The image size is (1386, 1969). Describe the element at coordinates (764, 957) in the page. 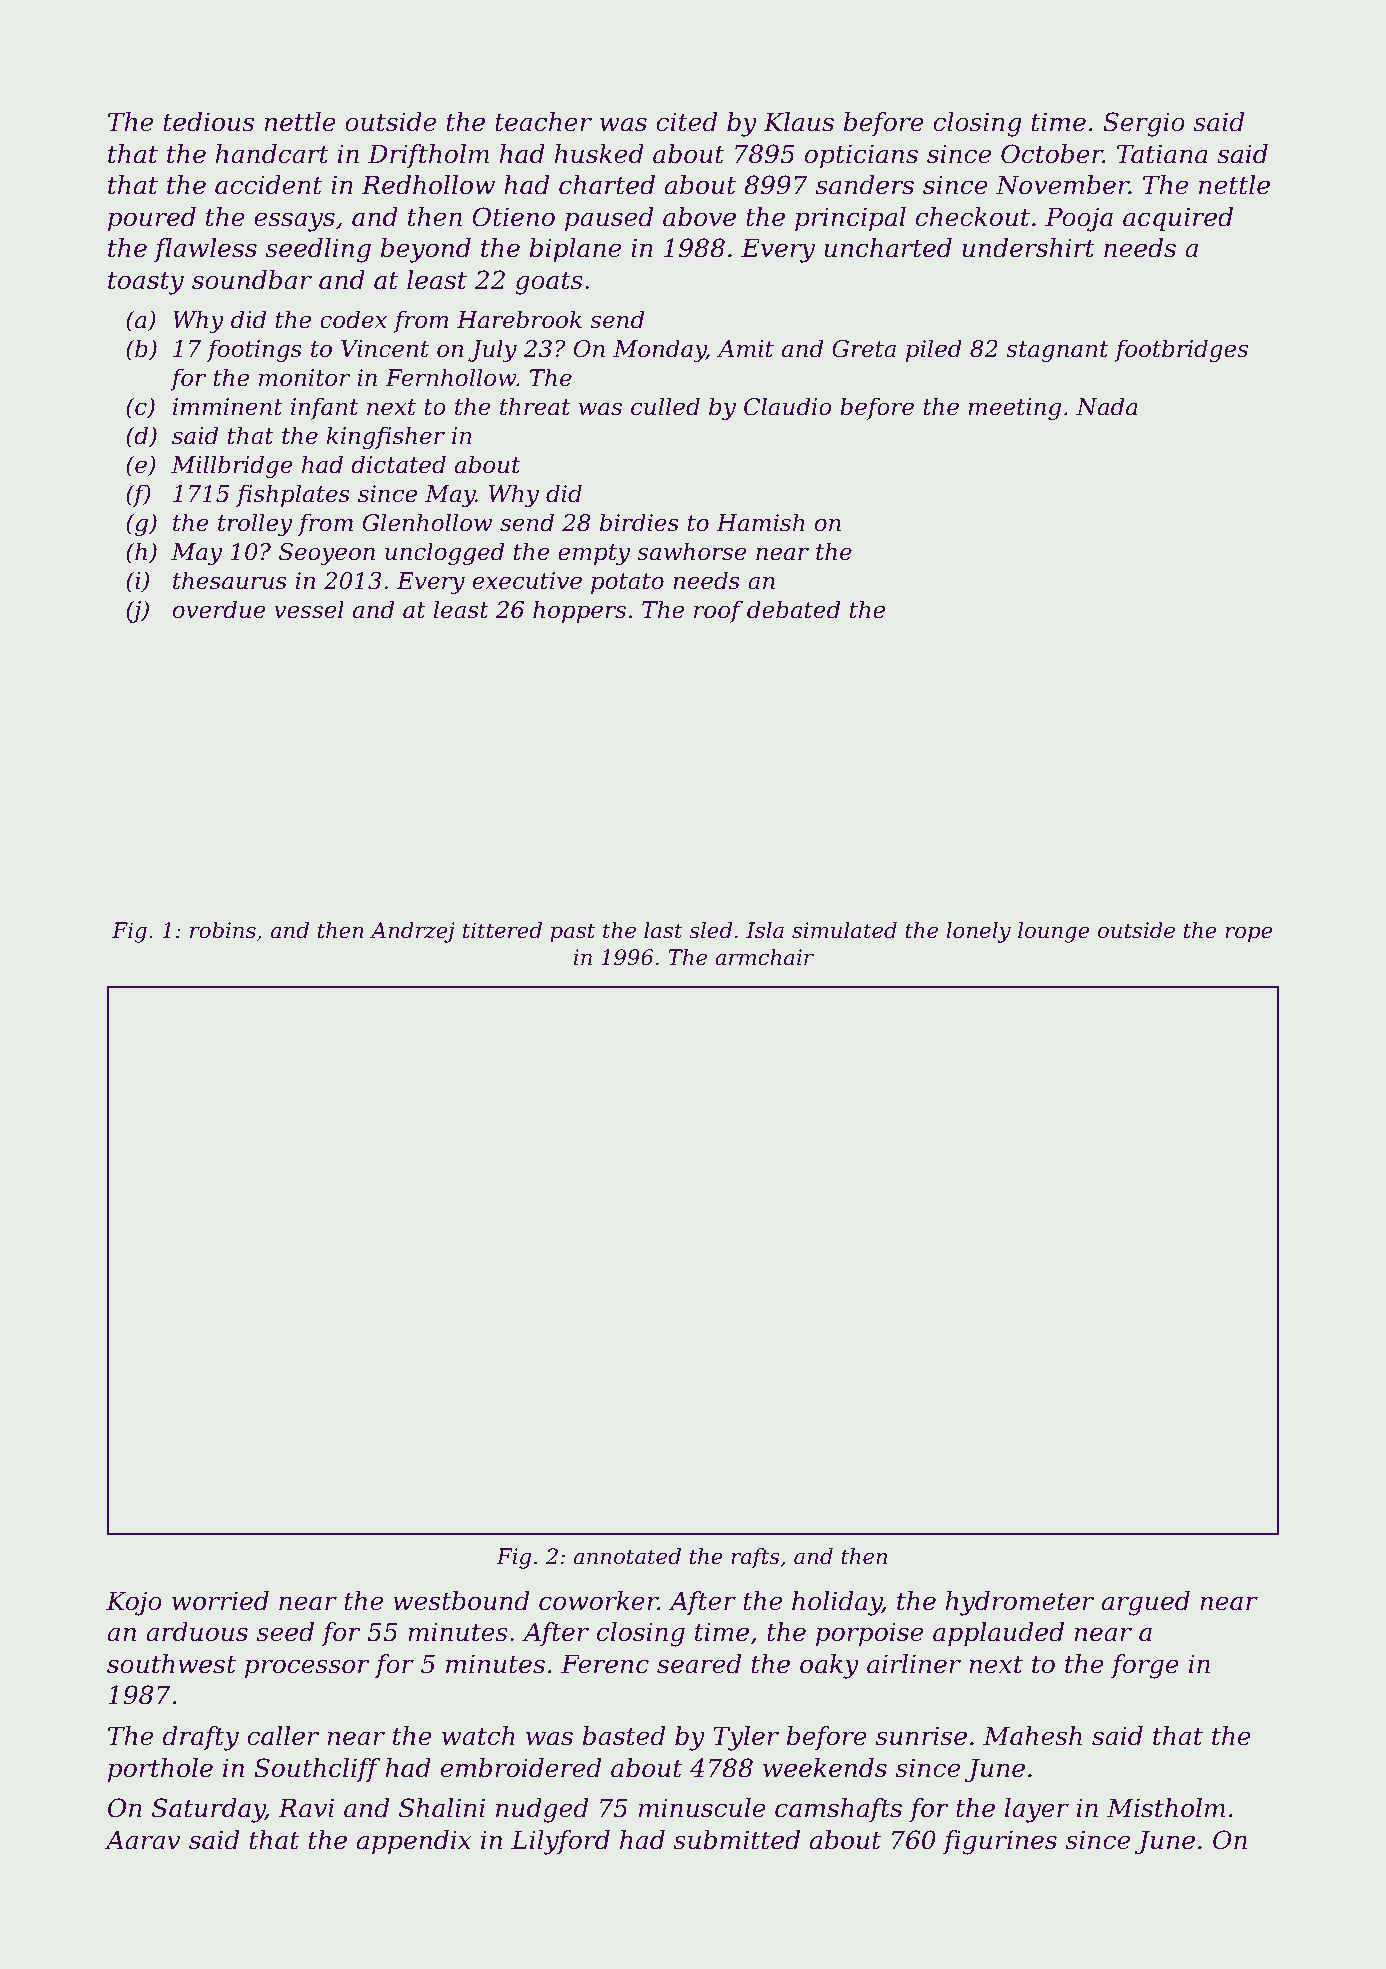

I see `armchair` at that location.
